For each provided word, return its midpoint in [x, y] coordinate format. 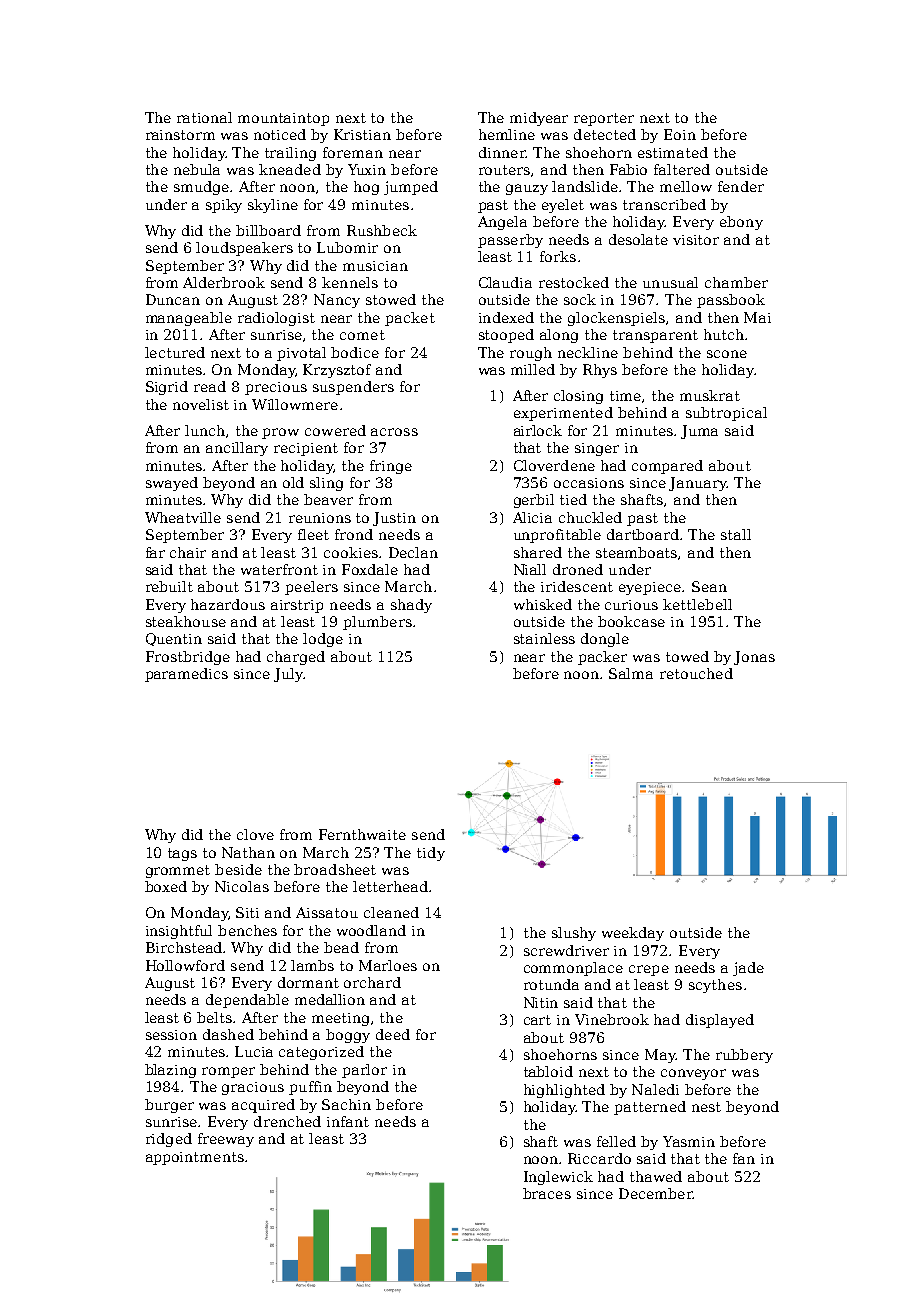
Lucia [254, 1051]
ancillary [237, 449]
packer [602, 658]
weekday [633, 934]
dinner [502, 152]
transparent [655, 336]
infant [348, 1121]
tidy [431, 854]
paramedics [186, 675]
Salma [631, 673]
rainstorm [180, 135]
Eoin [680, 134]
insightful [179, 932]
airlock [538, 430]
